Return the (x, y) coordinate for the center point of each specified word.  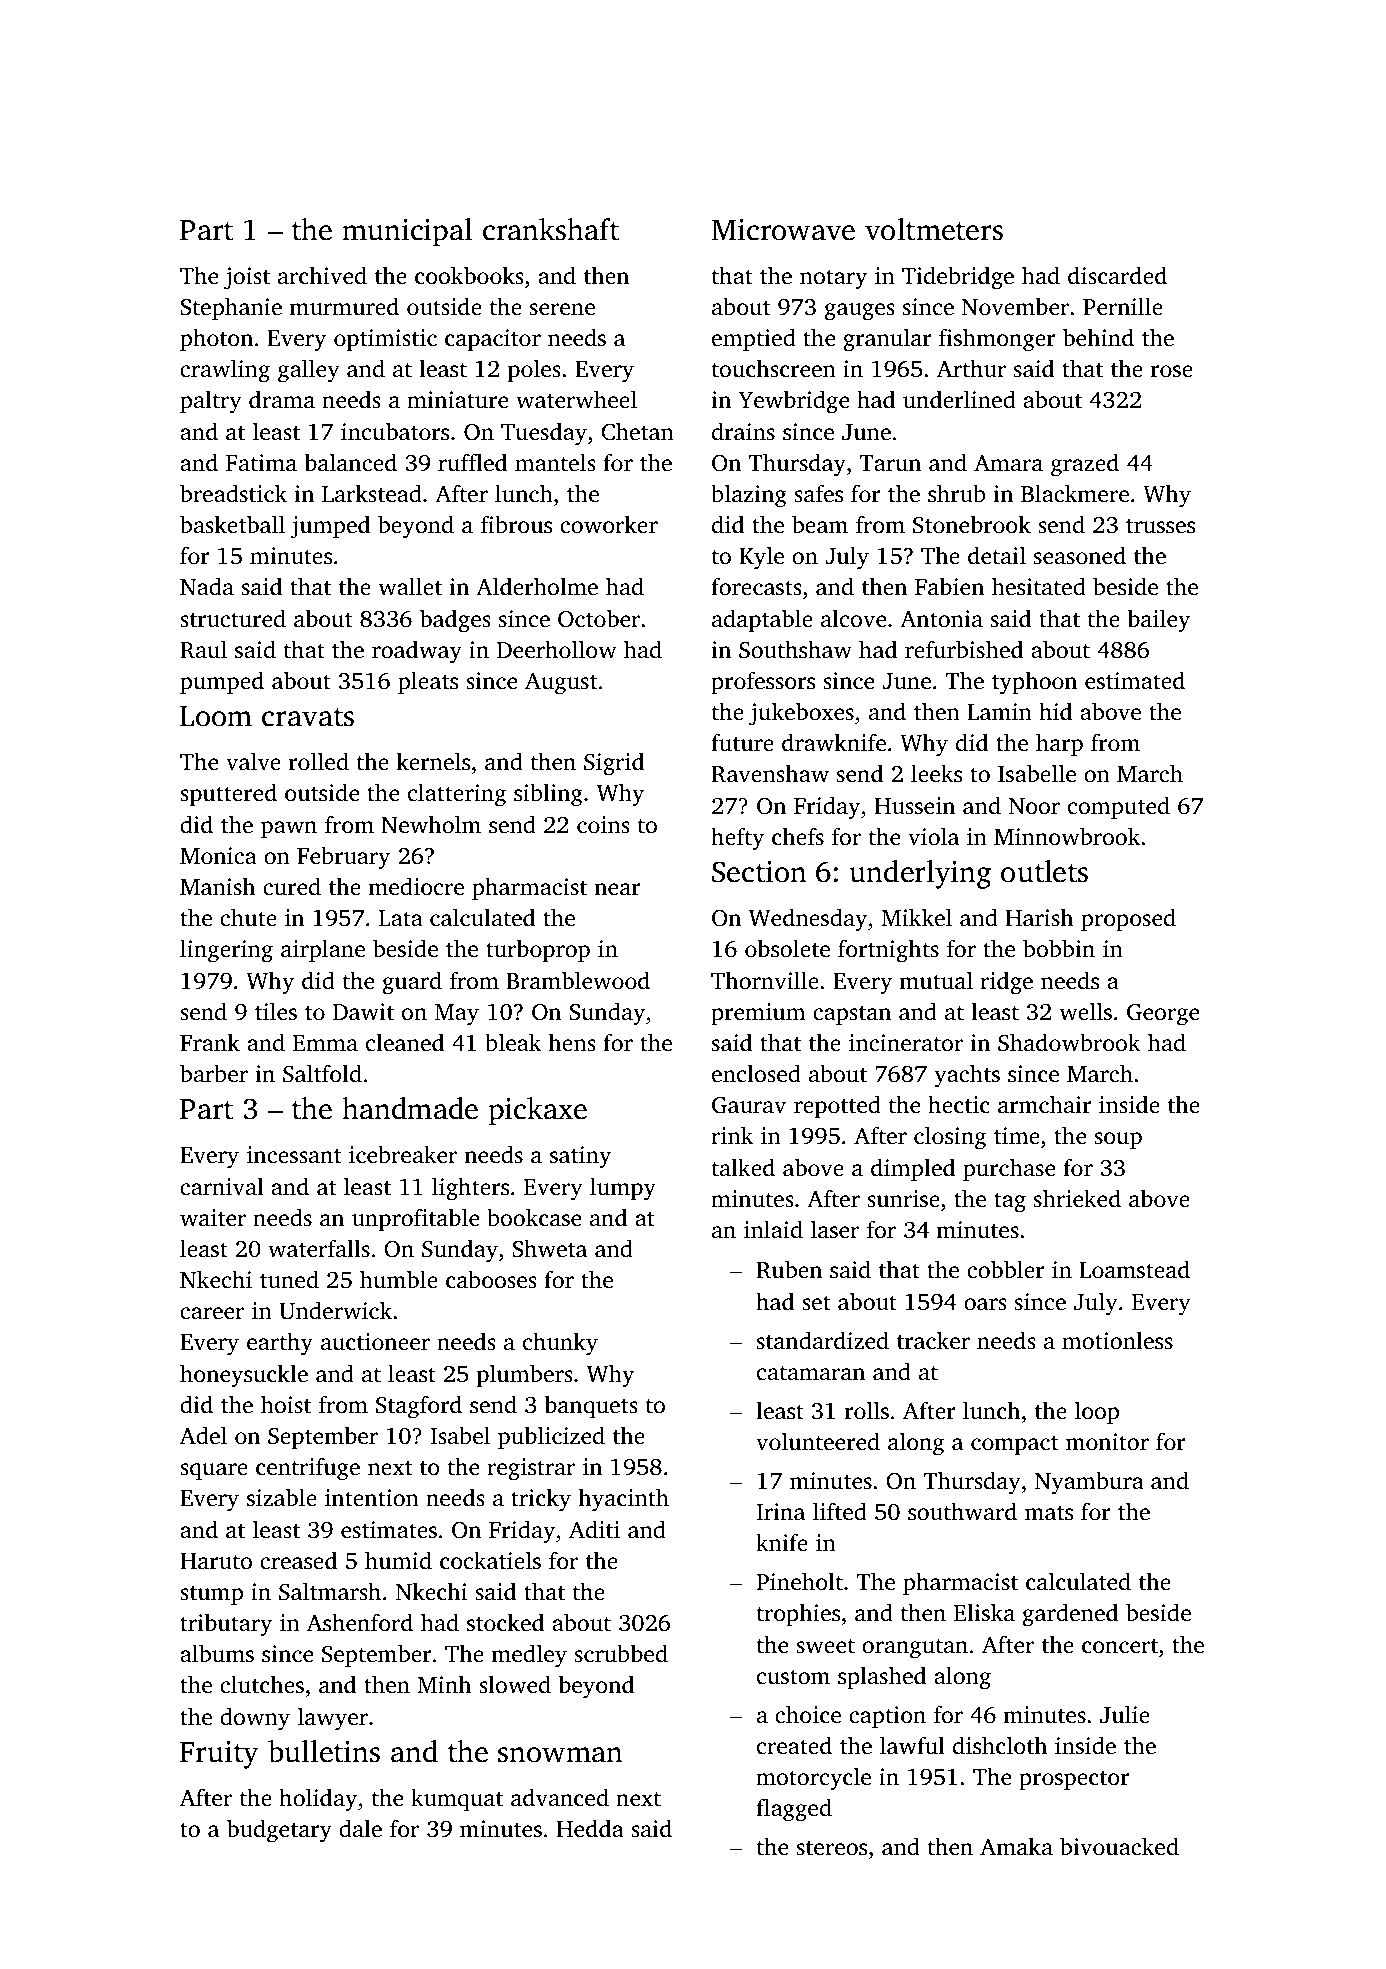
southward (962, 1511)
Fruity (219, 1755)
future (742, 742)
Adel (203, 1435)
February (343, 858)
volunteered (818, 1441)
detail (997, 555)
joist (247, 278)
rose (1172, 371)
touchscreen (773, 368)
